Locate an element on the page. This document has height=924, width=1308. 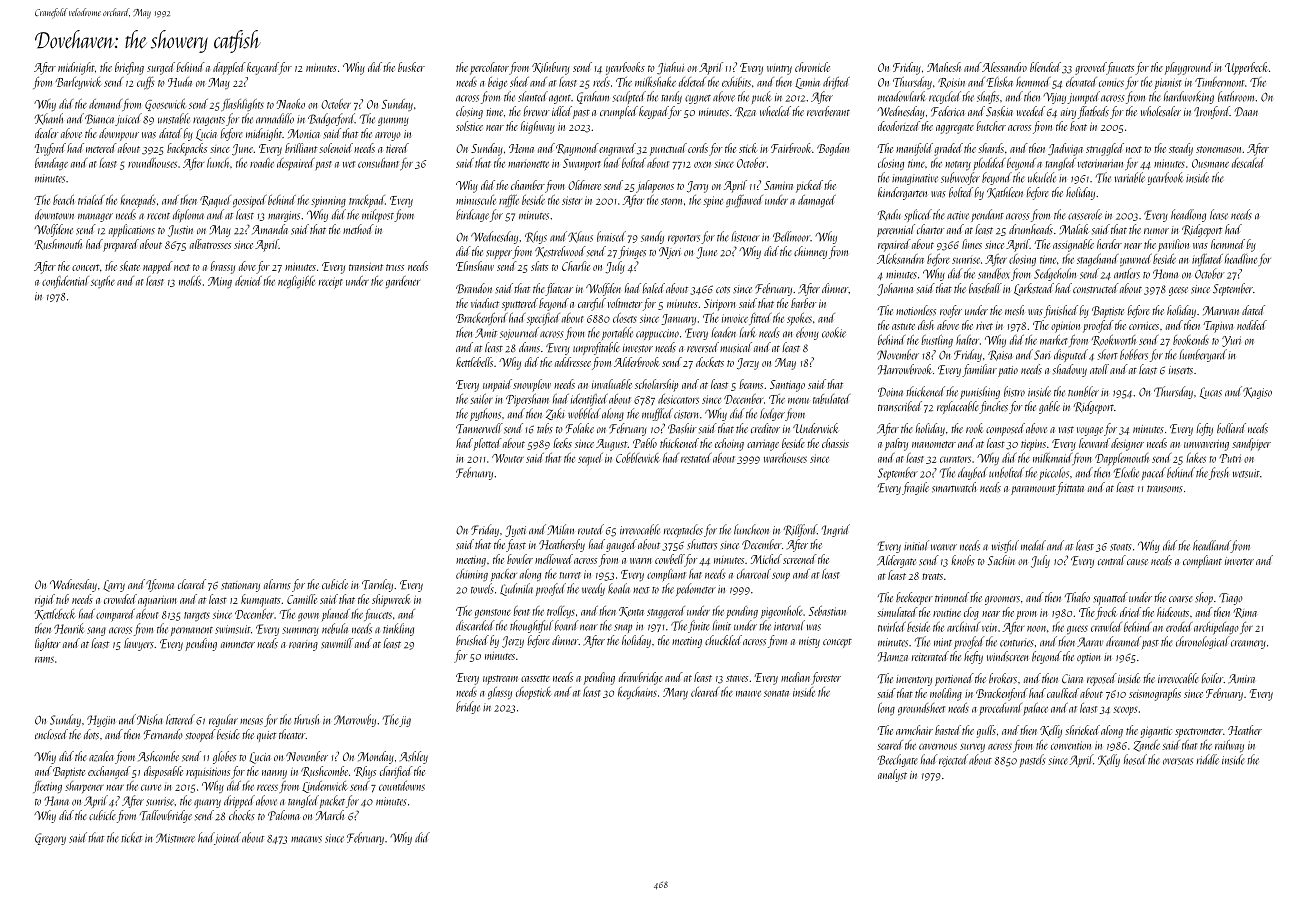
cistern is located at coordinates (686, 414).
